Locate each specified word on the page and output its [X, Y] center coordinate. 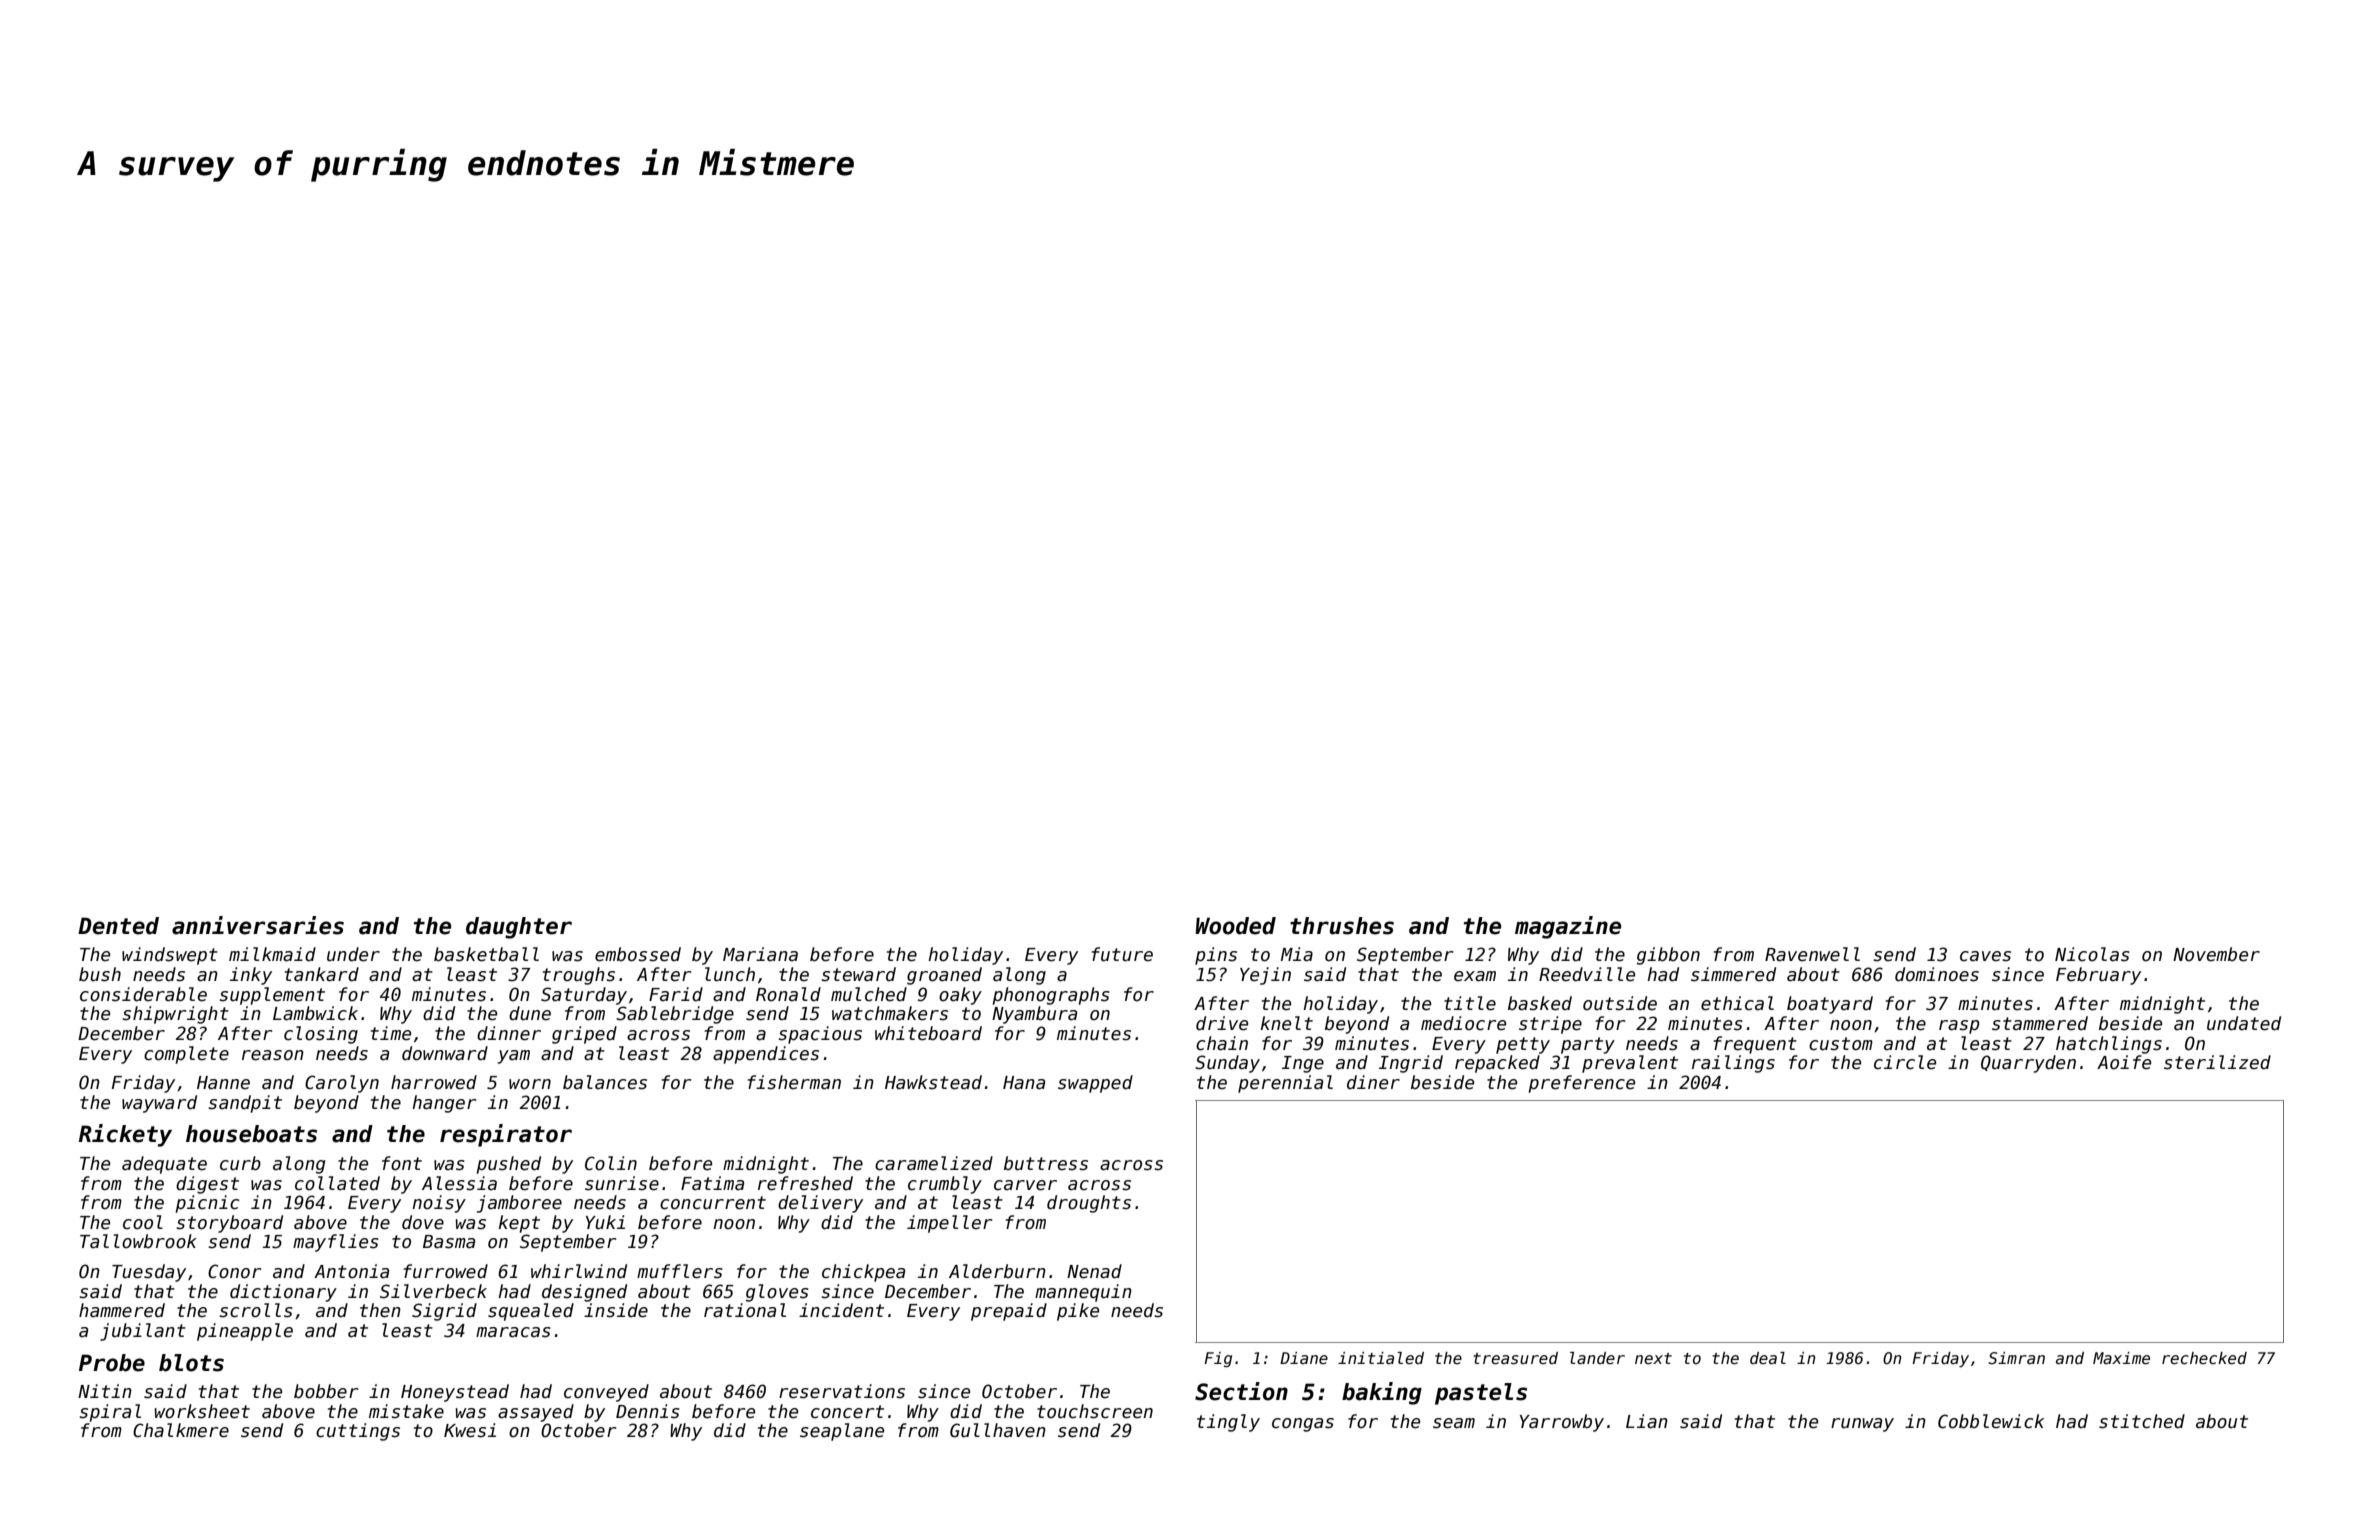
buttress [1046, 1163]
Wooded [1235, 926]
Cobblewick [1991, 1421]
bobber [326, 1391]
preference [1582, 1084]
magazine [1568, 927]
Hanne [223, 1083]
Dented [118, 926]
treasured [1515, 1358]
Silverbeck [433, 1291]
